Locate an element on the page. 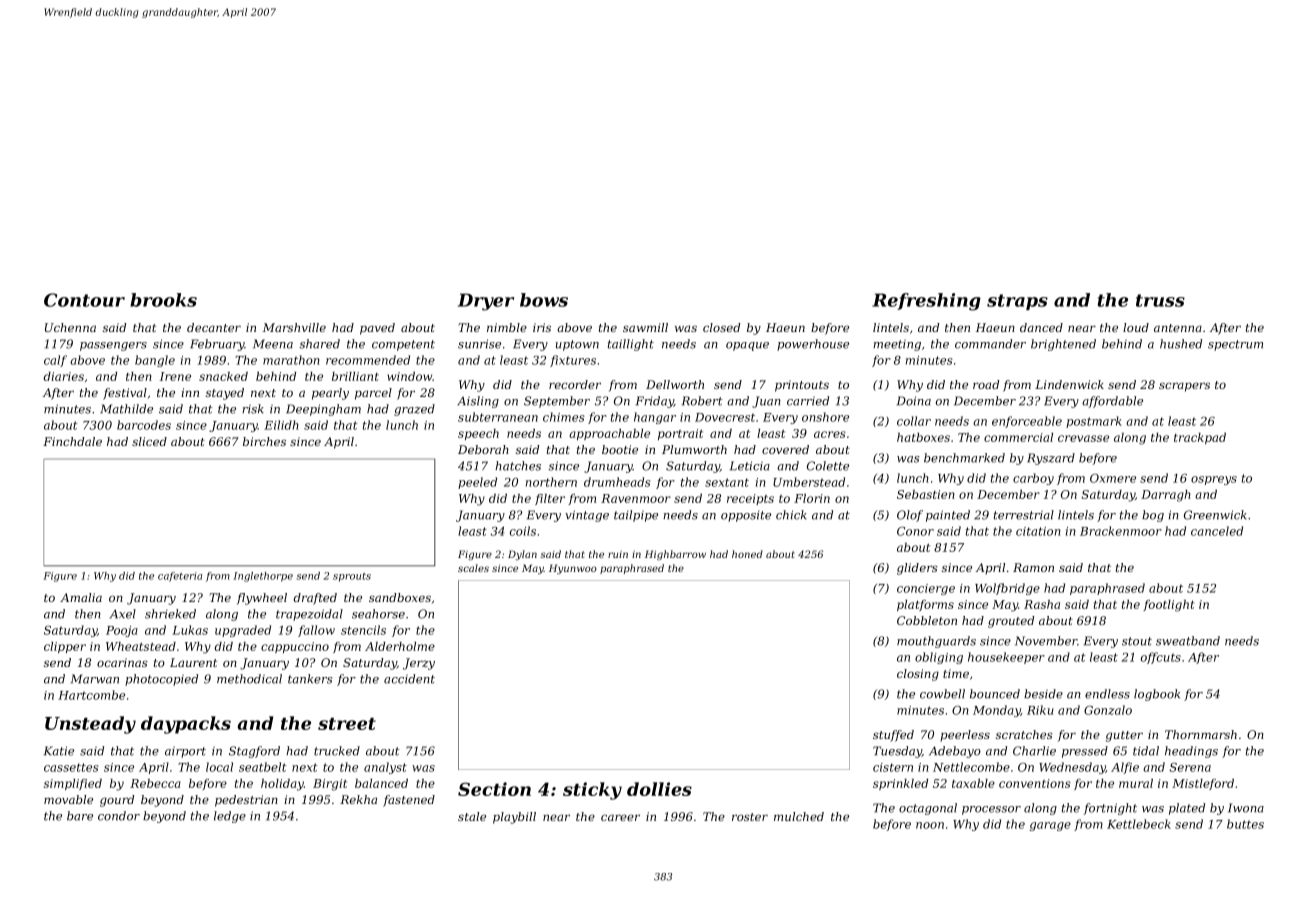 The height and width of the image is (924, 1308). Friday is located at coordinates (655, 402).
